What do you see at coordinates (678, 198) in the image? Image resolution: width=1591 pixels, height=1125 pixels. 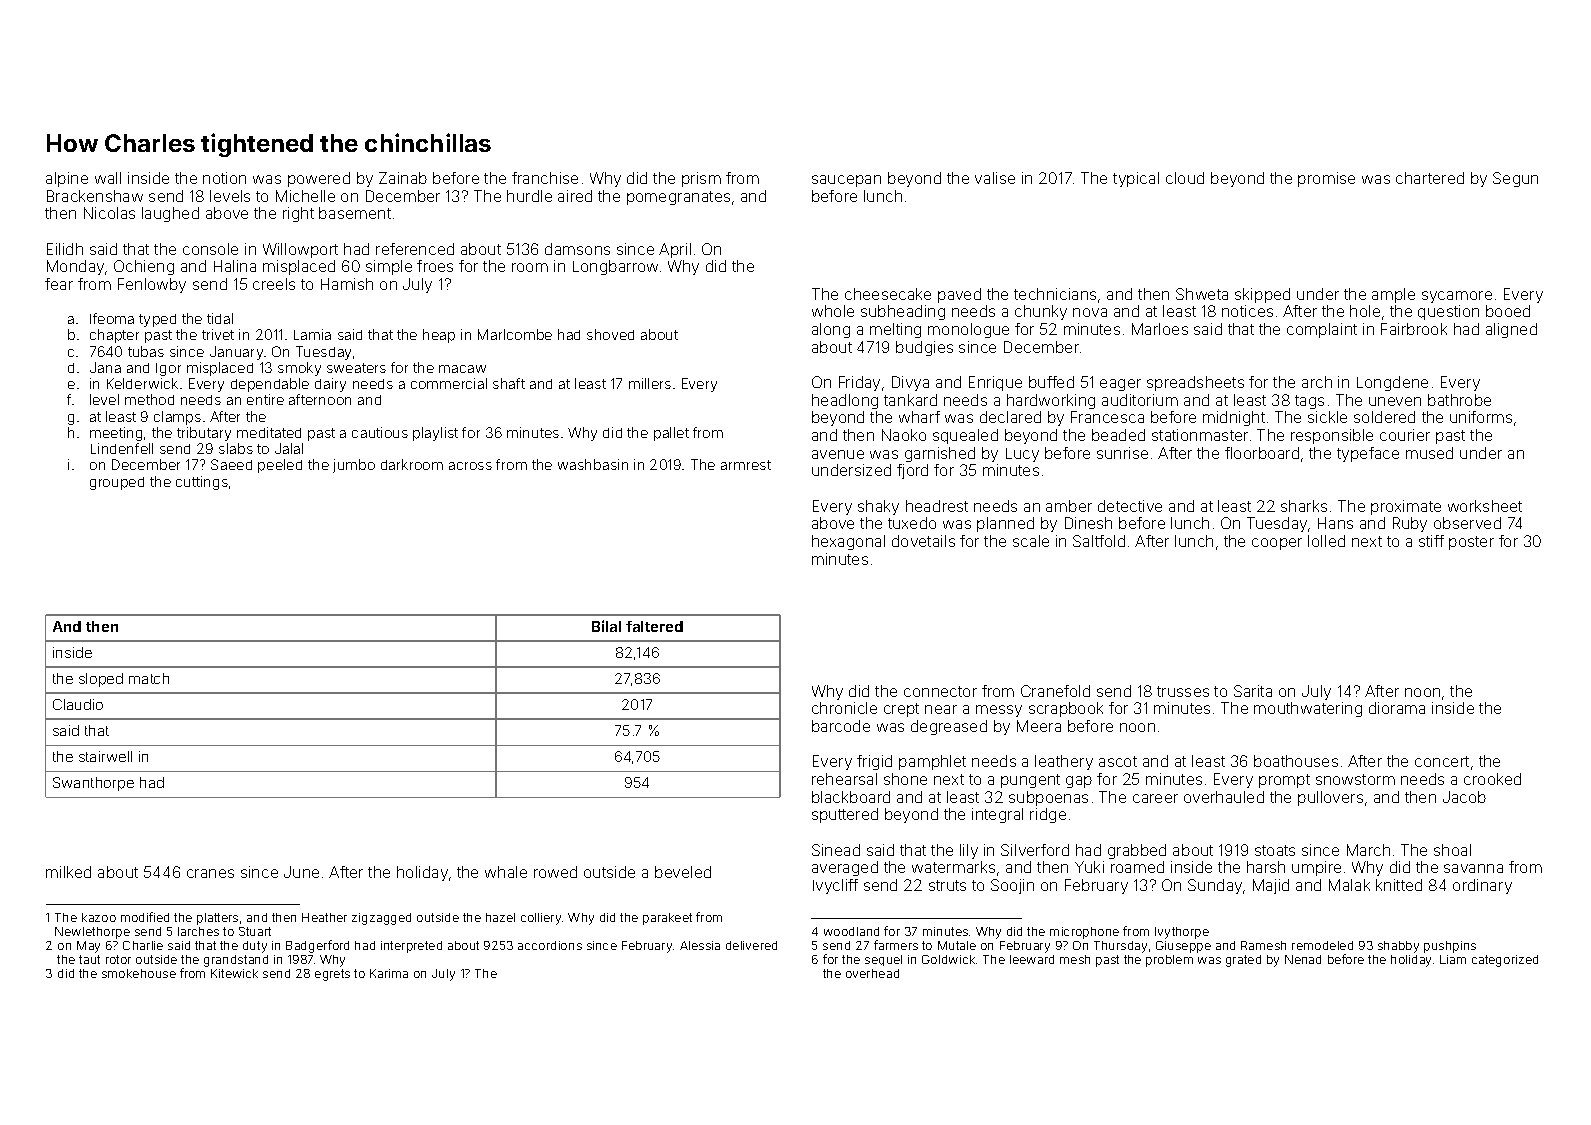 I see `pomegranates` at bounding box center [678, 198].
